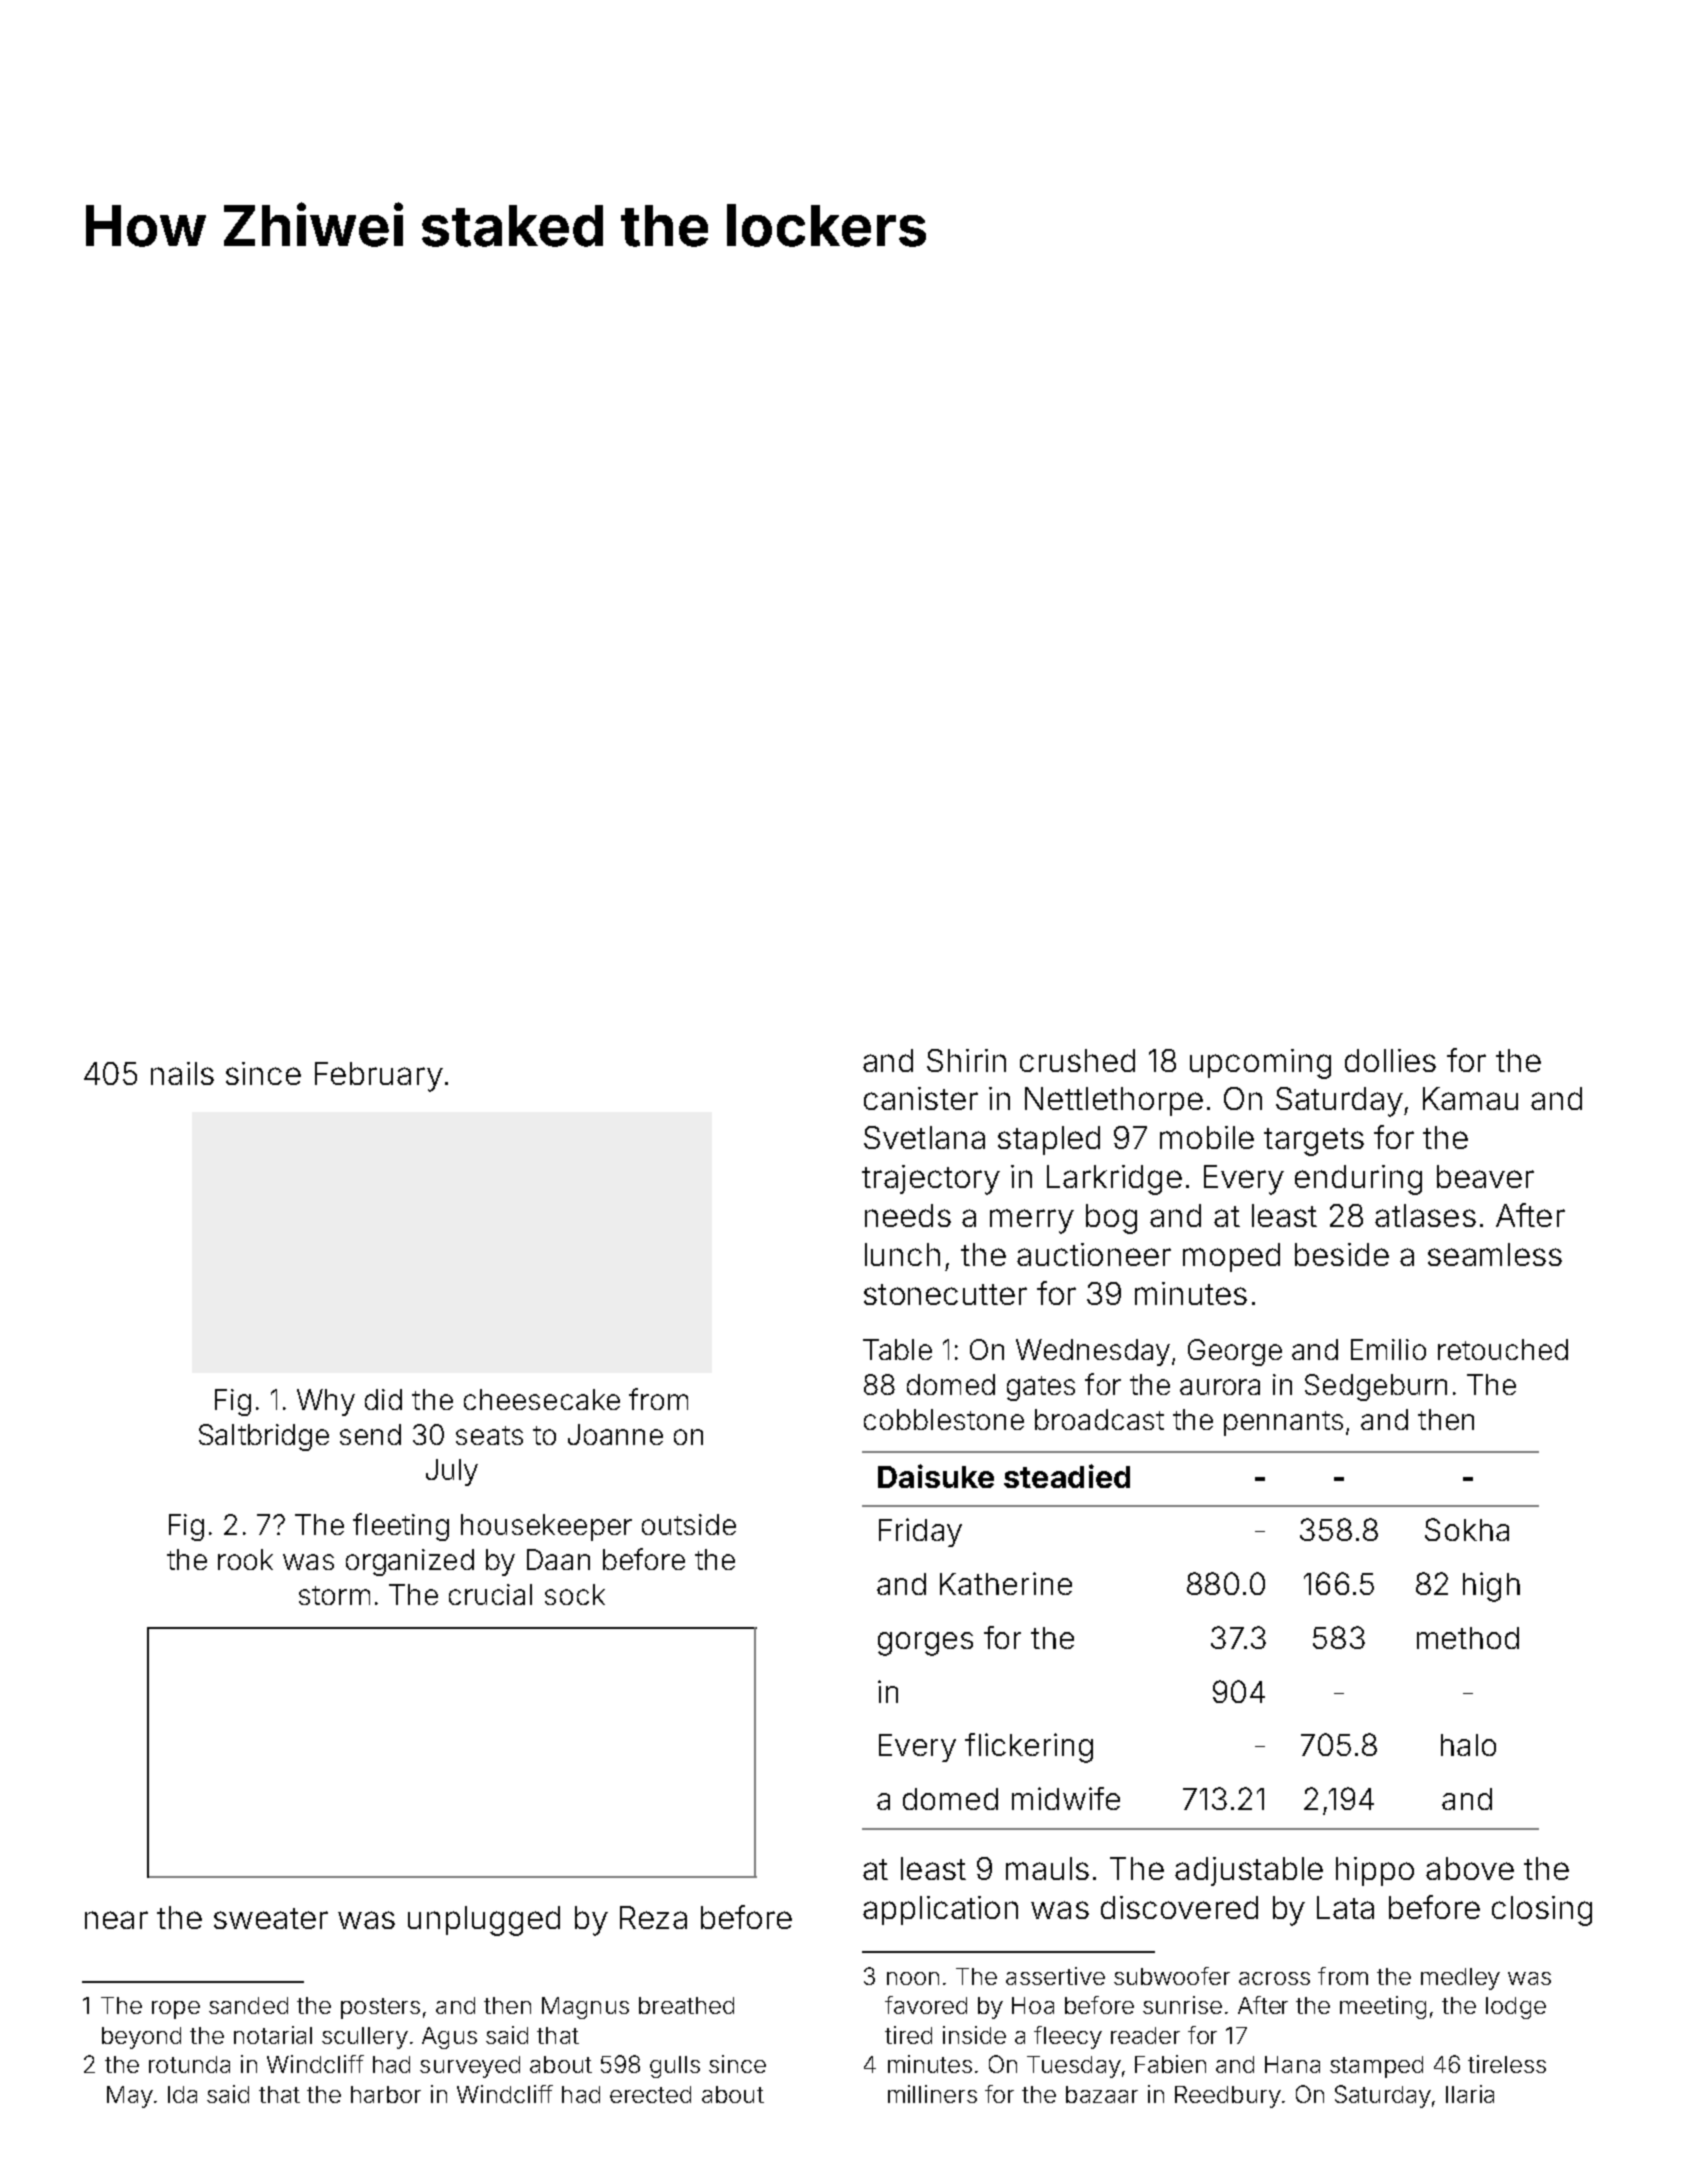 The width and height of the image is (1683, 2178). What do you see at coordinates (401, 1527) in the image?
I see `fleeting` at bounding box center [401, 1527].
